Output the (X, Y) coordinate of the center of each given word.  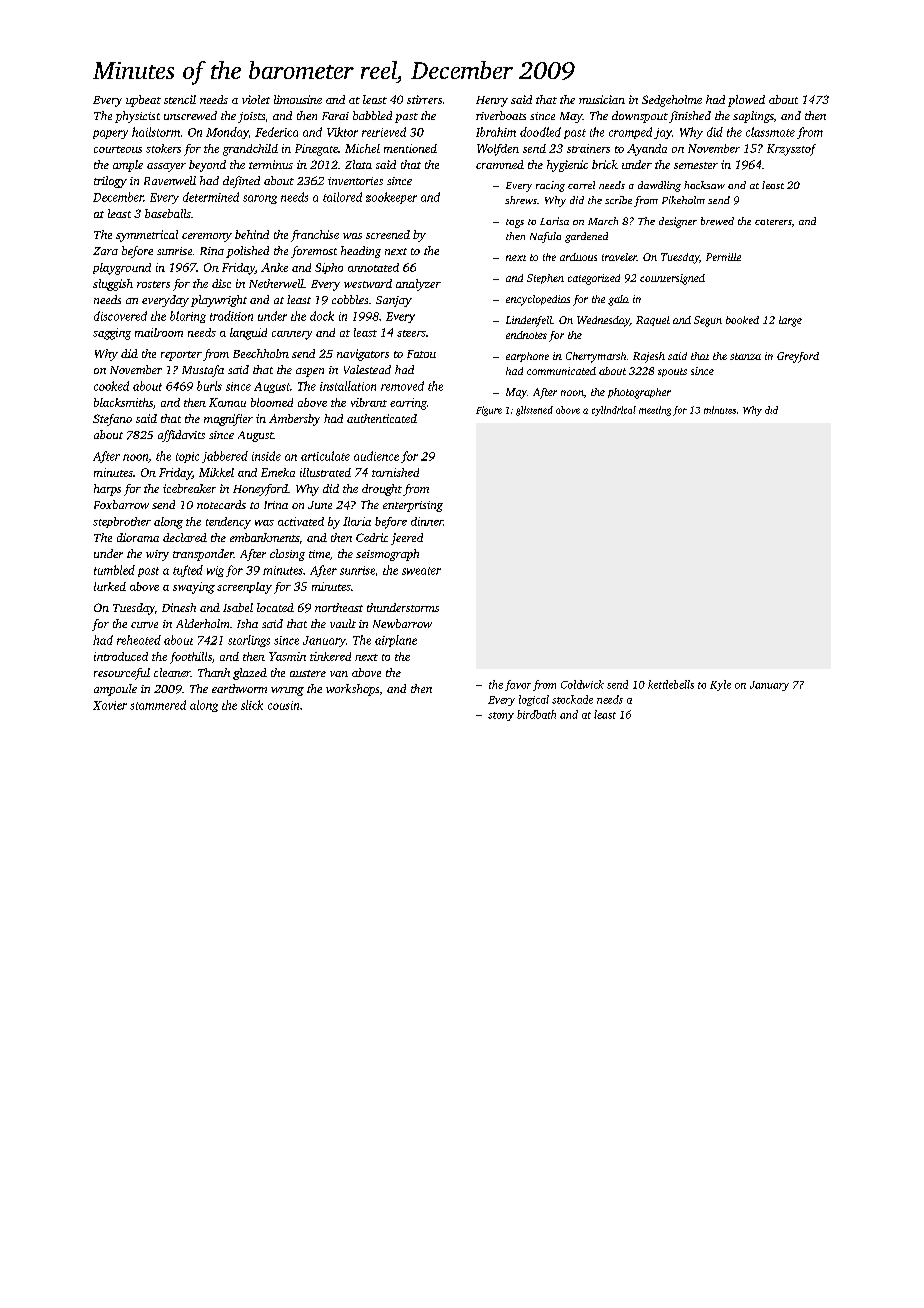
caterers (773, 222)
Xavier (110, 705)
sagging (112, 334)
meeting (655, 411)
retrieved (384, 132)
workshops (352, 690)
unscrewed (190, 115)
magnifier (228, 420)
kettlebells (671, 684)
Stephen (545, 279)
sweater (421, 571)
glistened (534, 411)
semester (696, 165)
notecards (221, 504)
